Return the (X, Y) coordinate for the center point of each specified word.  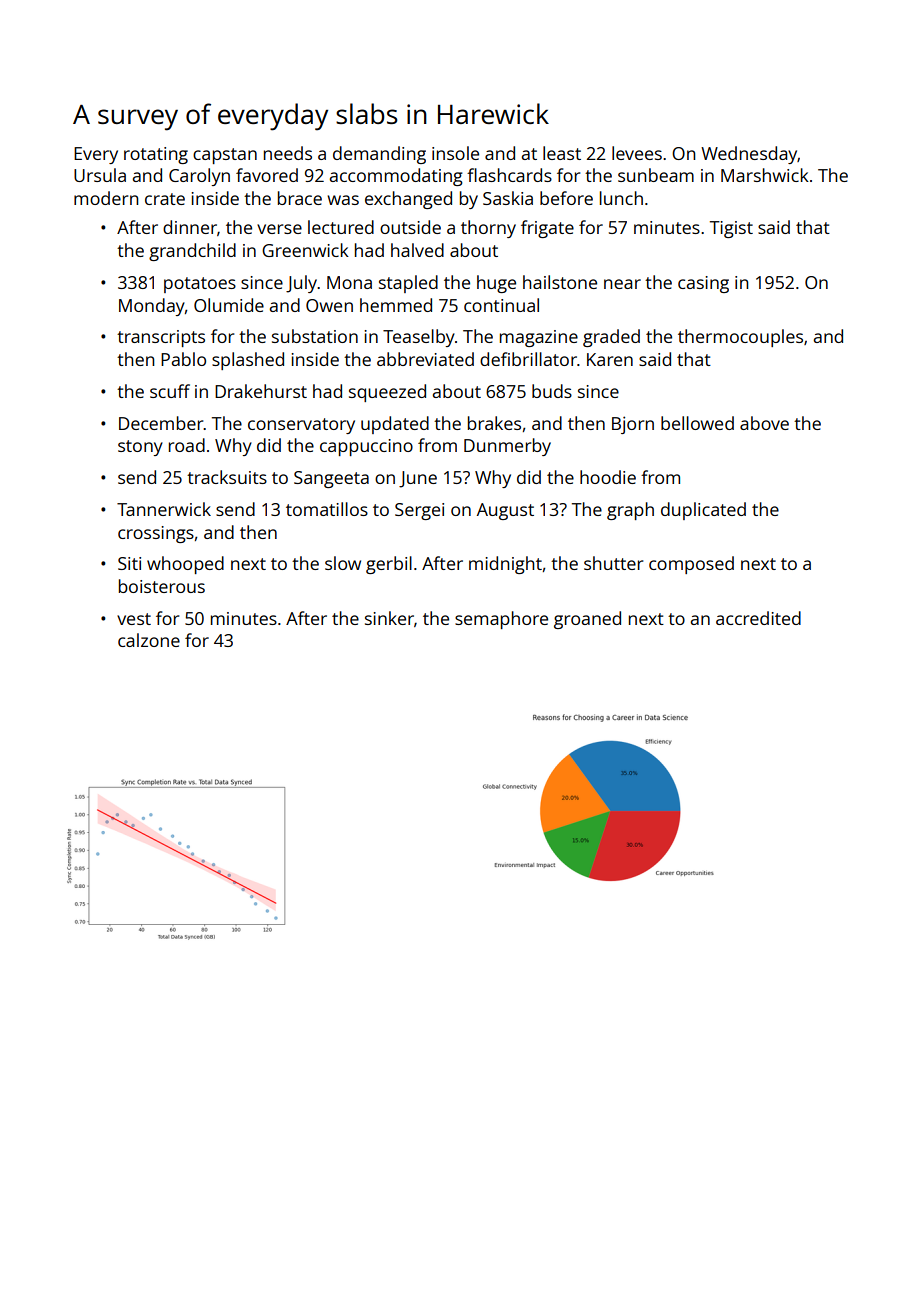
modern (106, 198)
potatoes (200, 285)
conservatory (301, 426)
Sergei (419, 511)
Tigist (731, 229)
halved (417, 250)
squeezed (387, 393)
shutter (613, 563)
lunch (621, 198)
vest (134, 619)
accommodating (396, 177)
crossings (156, 534)
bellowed (697, 423)
